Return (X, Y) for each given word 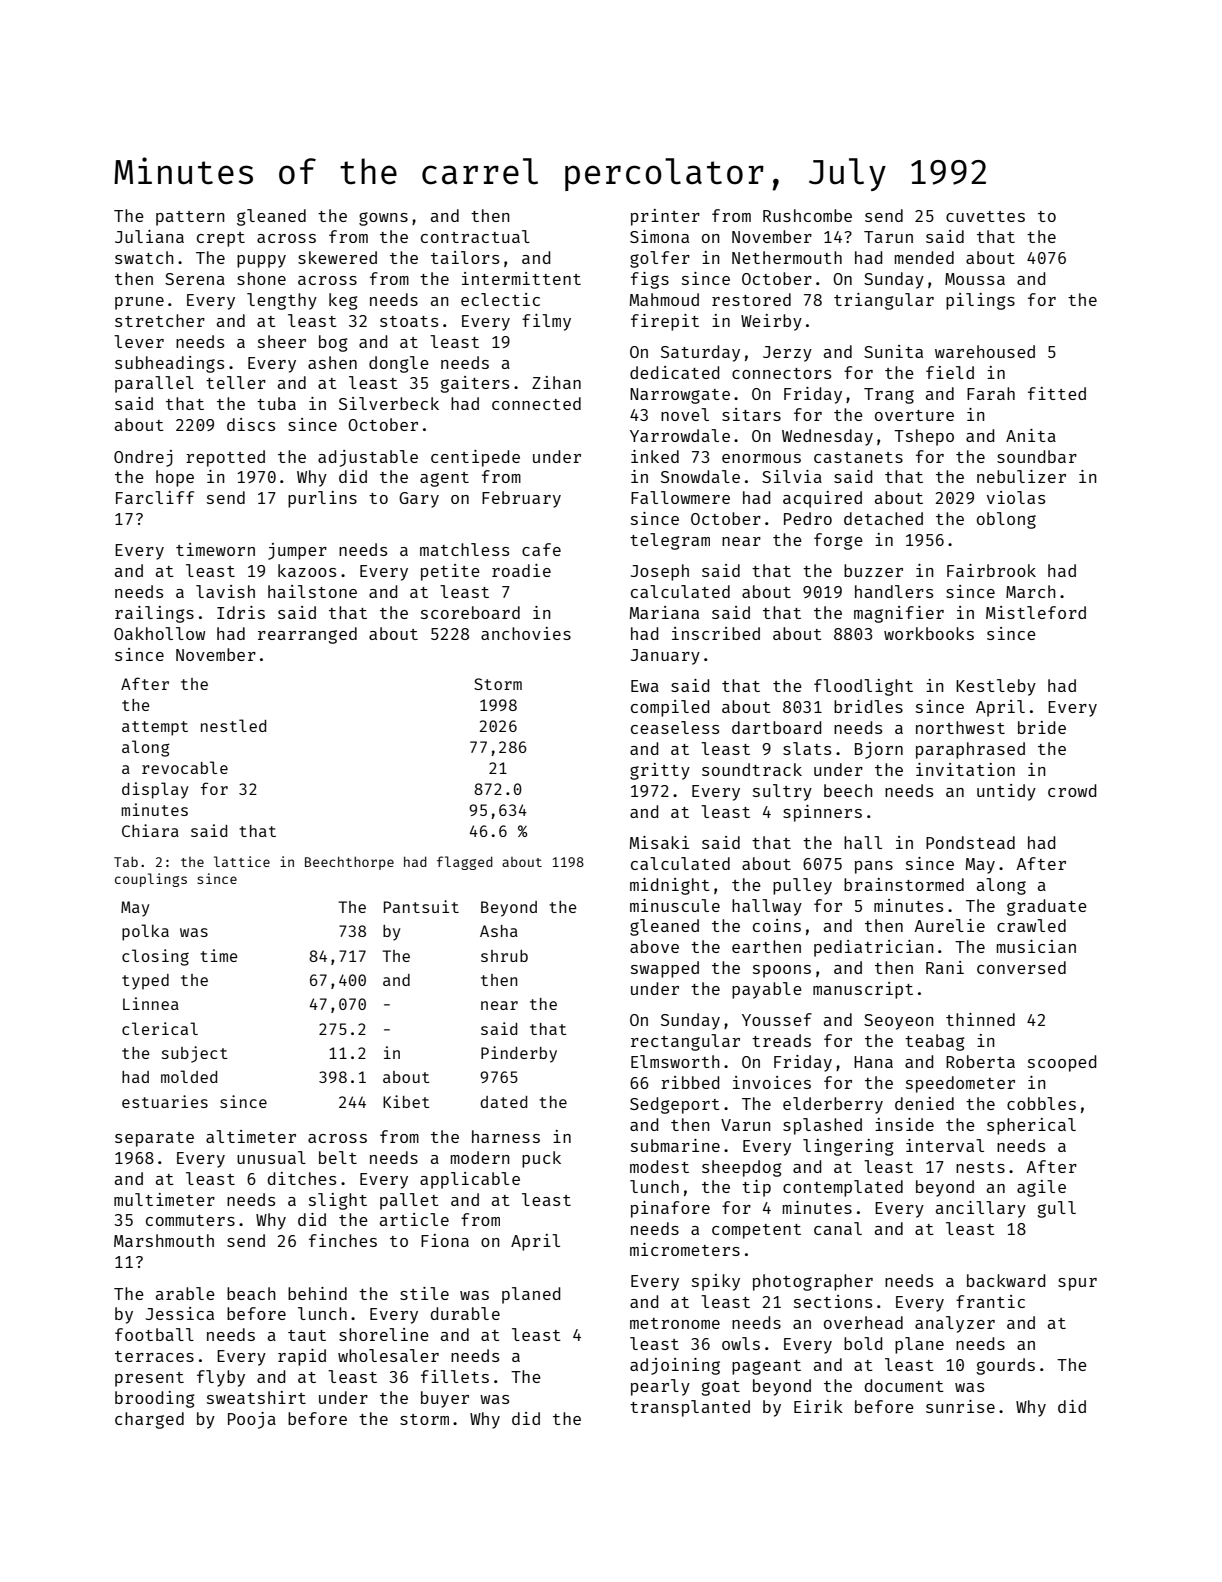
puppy (261, 261)
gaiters (475, 384)
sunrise (960, 1406)
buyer (445, 1399)
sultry (782, 792)
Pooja (252, 1420)
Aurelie (949, 925)
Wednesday (827, 437)
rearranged (307, 635)
